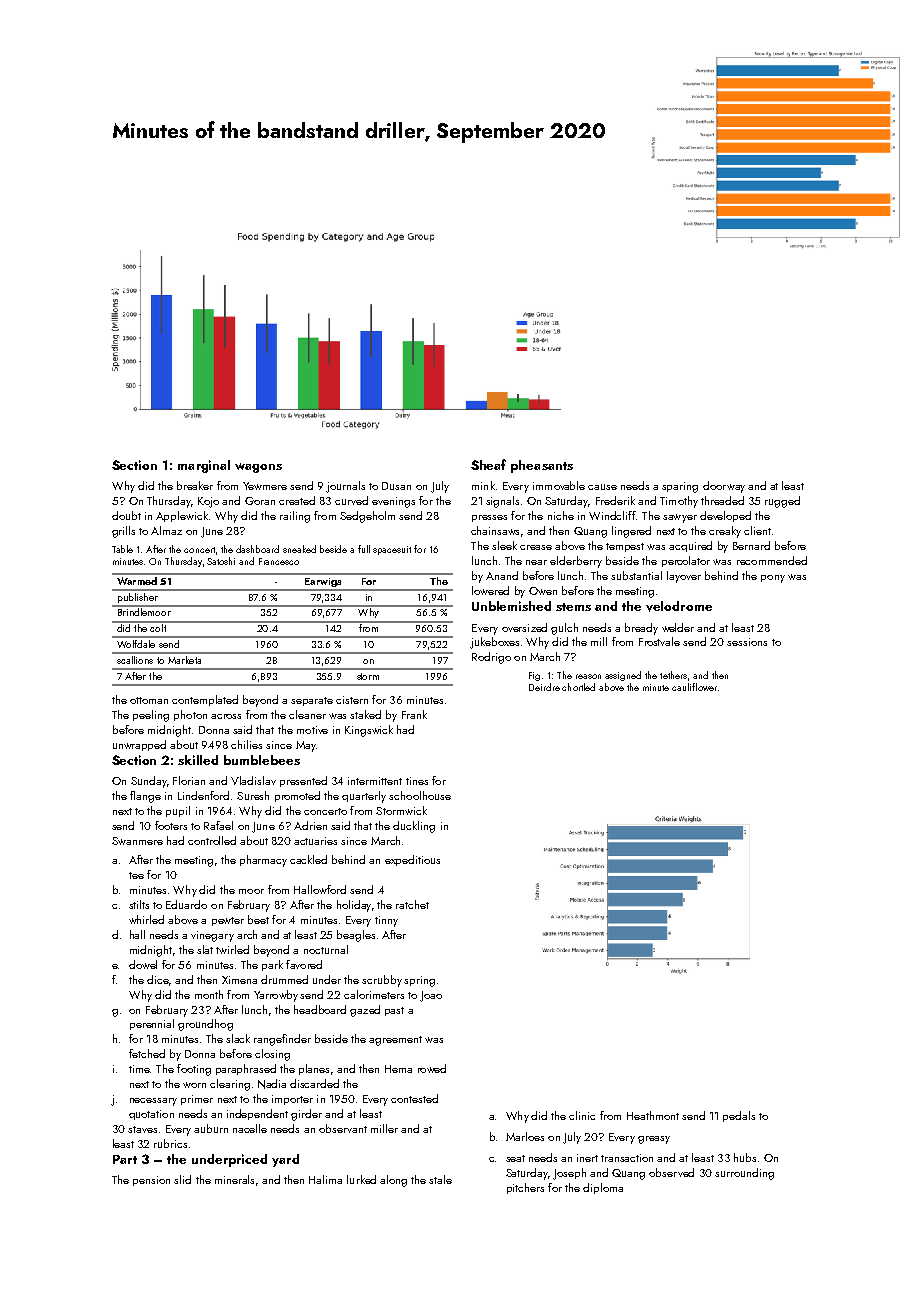 Image resolution: width=924 pixels, height=1308 pixels. What do you see at coordinates (673, 675) in the image?
I see `tethers` at bounding box center [673, 675].
